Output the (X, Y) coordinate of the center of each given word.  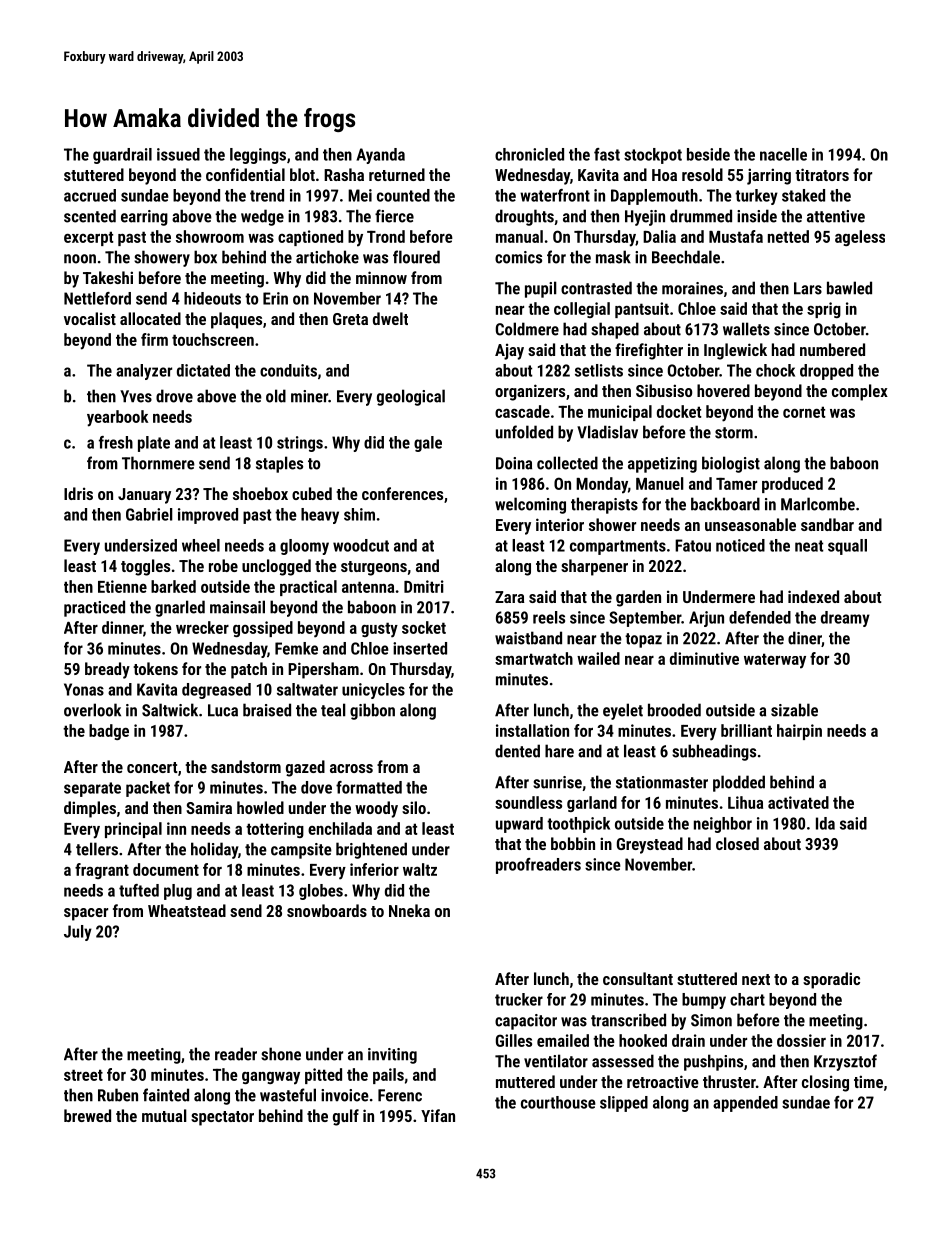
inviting (392, 1056)
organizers (530, 392)
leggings (258, 156)
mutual (164, 1115)
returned (397, 174)
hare (559, 751)
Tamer (736, 483)
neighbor (723, 825)
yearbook (117, 418)
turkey (756, 197)
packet (148, 789)
